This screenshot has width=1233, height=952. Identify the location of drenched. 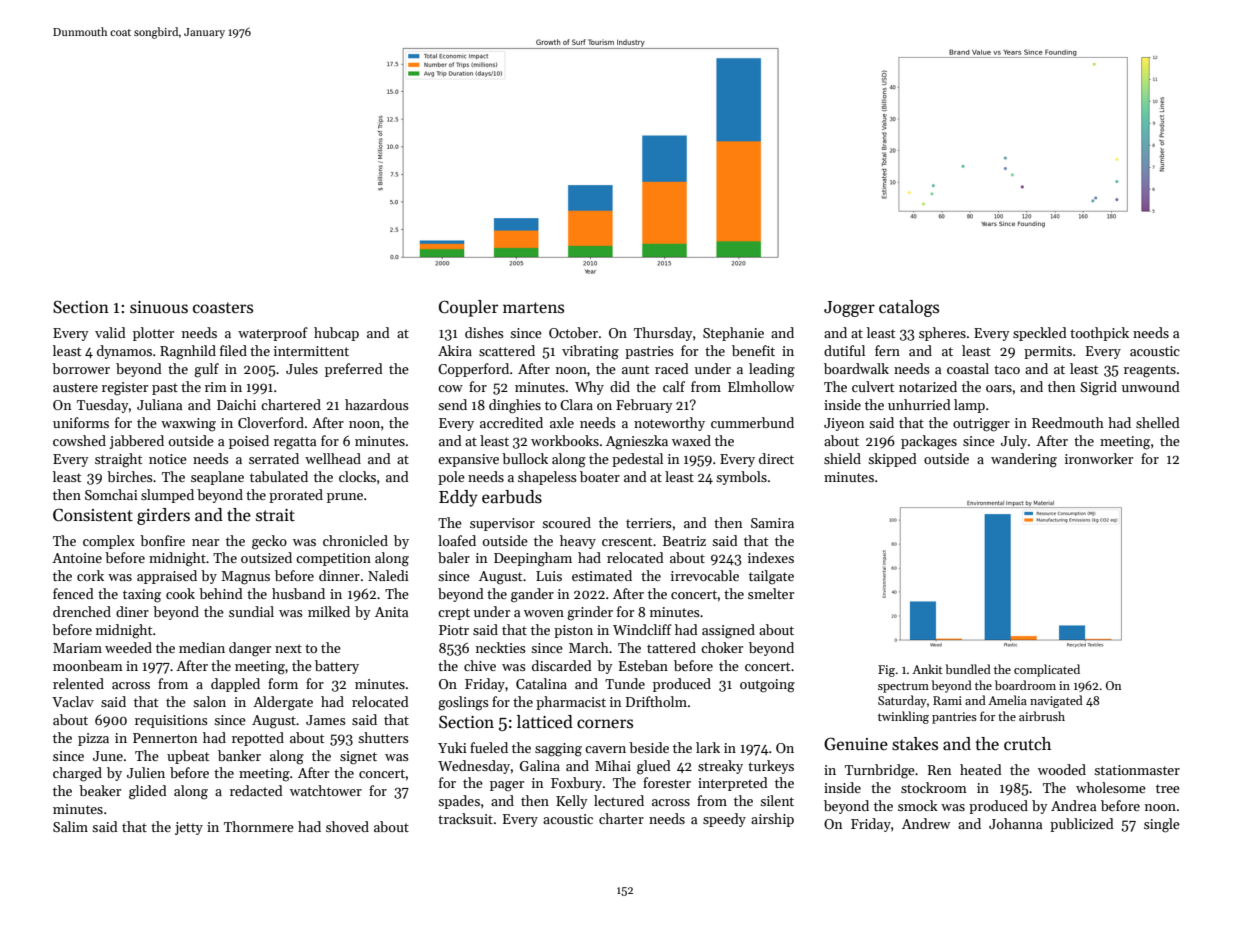
(82, 611).
